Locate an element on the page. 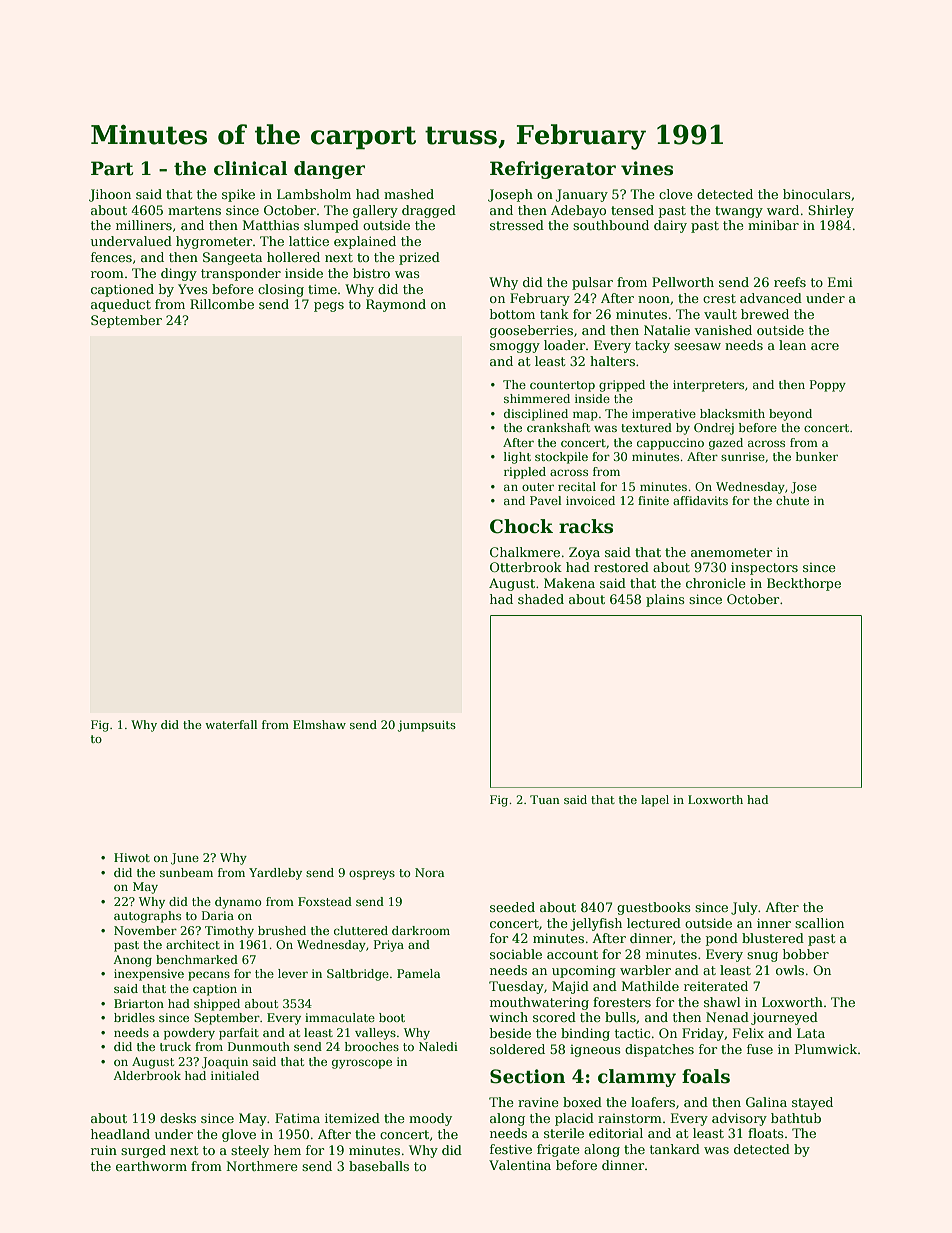 This document has width=952, height=1233. inspectors is located at coordinates (764, 568).
